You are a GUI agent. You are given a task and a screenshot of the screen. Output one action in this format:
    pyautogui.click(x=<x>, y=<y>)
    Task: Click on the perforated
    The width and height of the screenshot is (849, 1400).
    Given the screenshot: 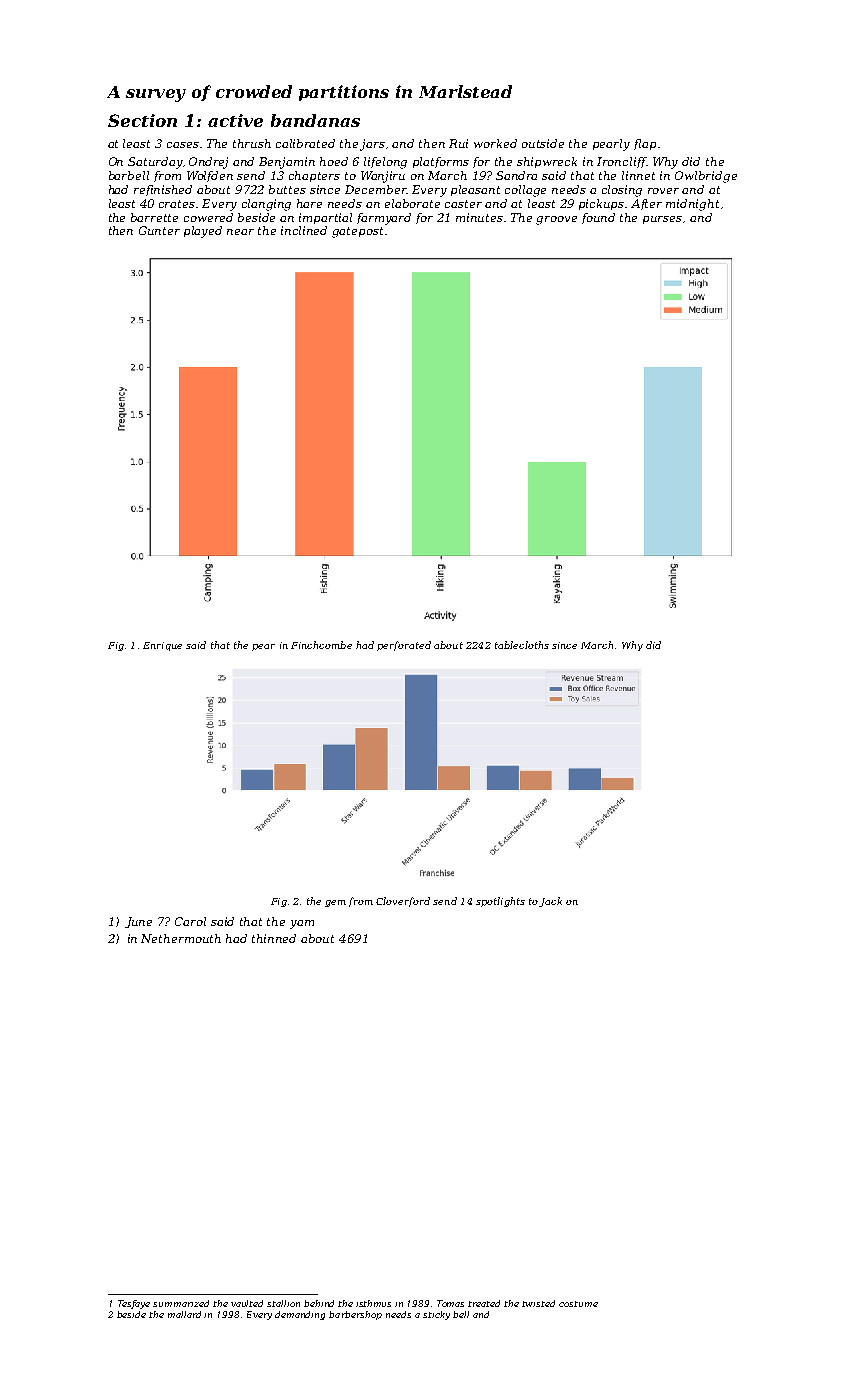 What is the action you would take?
    pyautogui.click(x=404, y=646)
